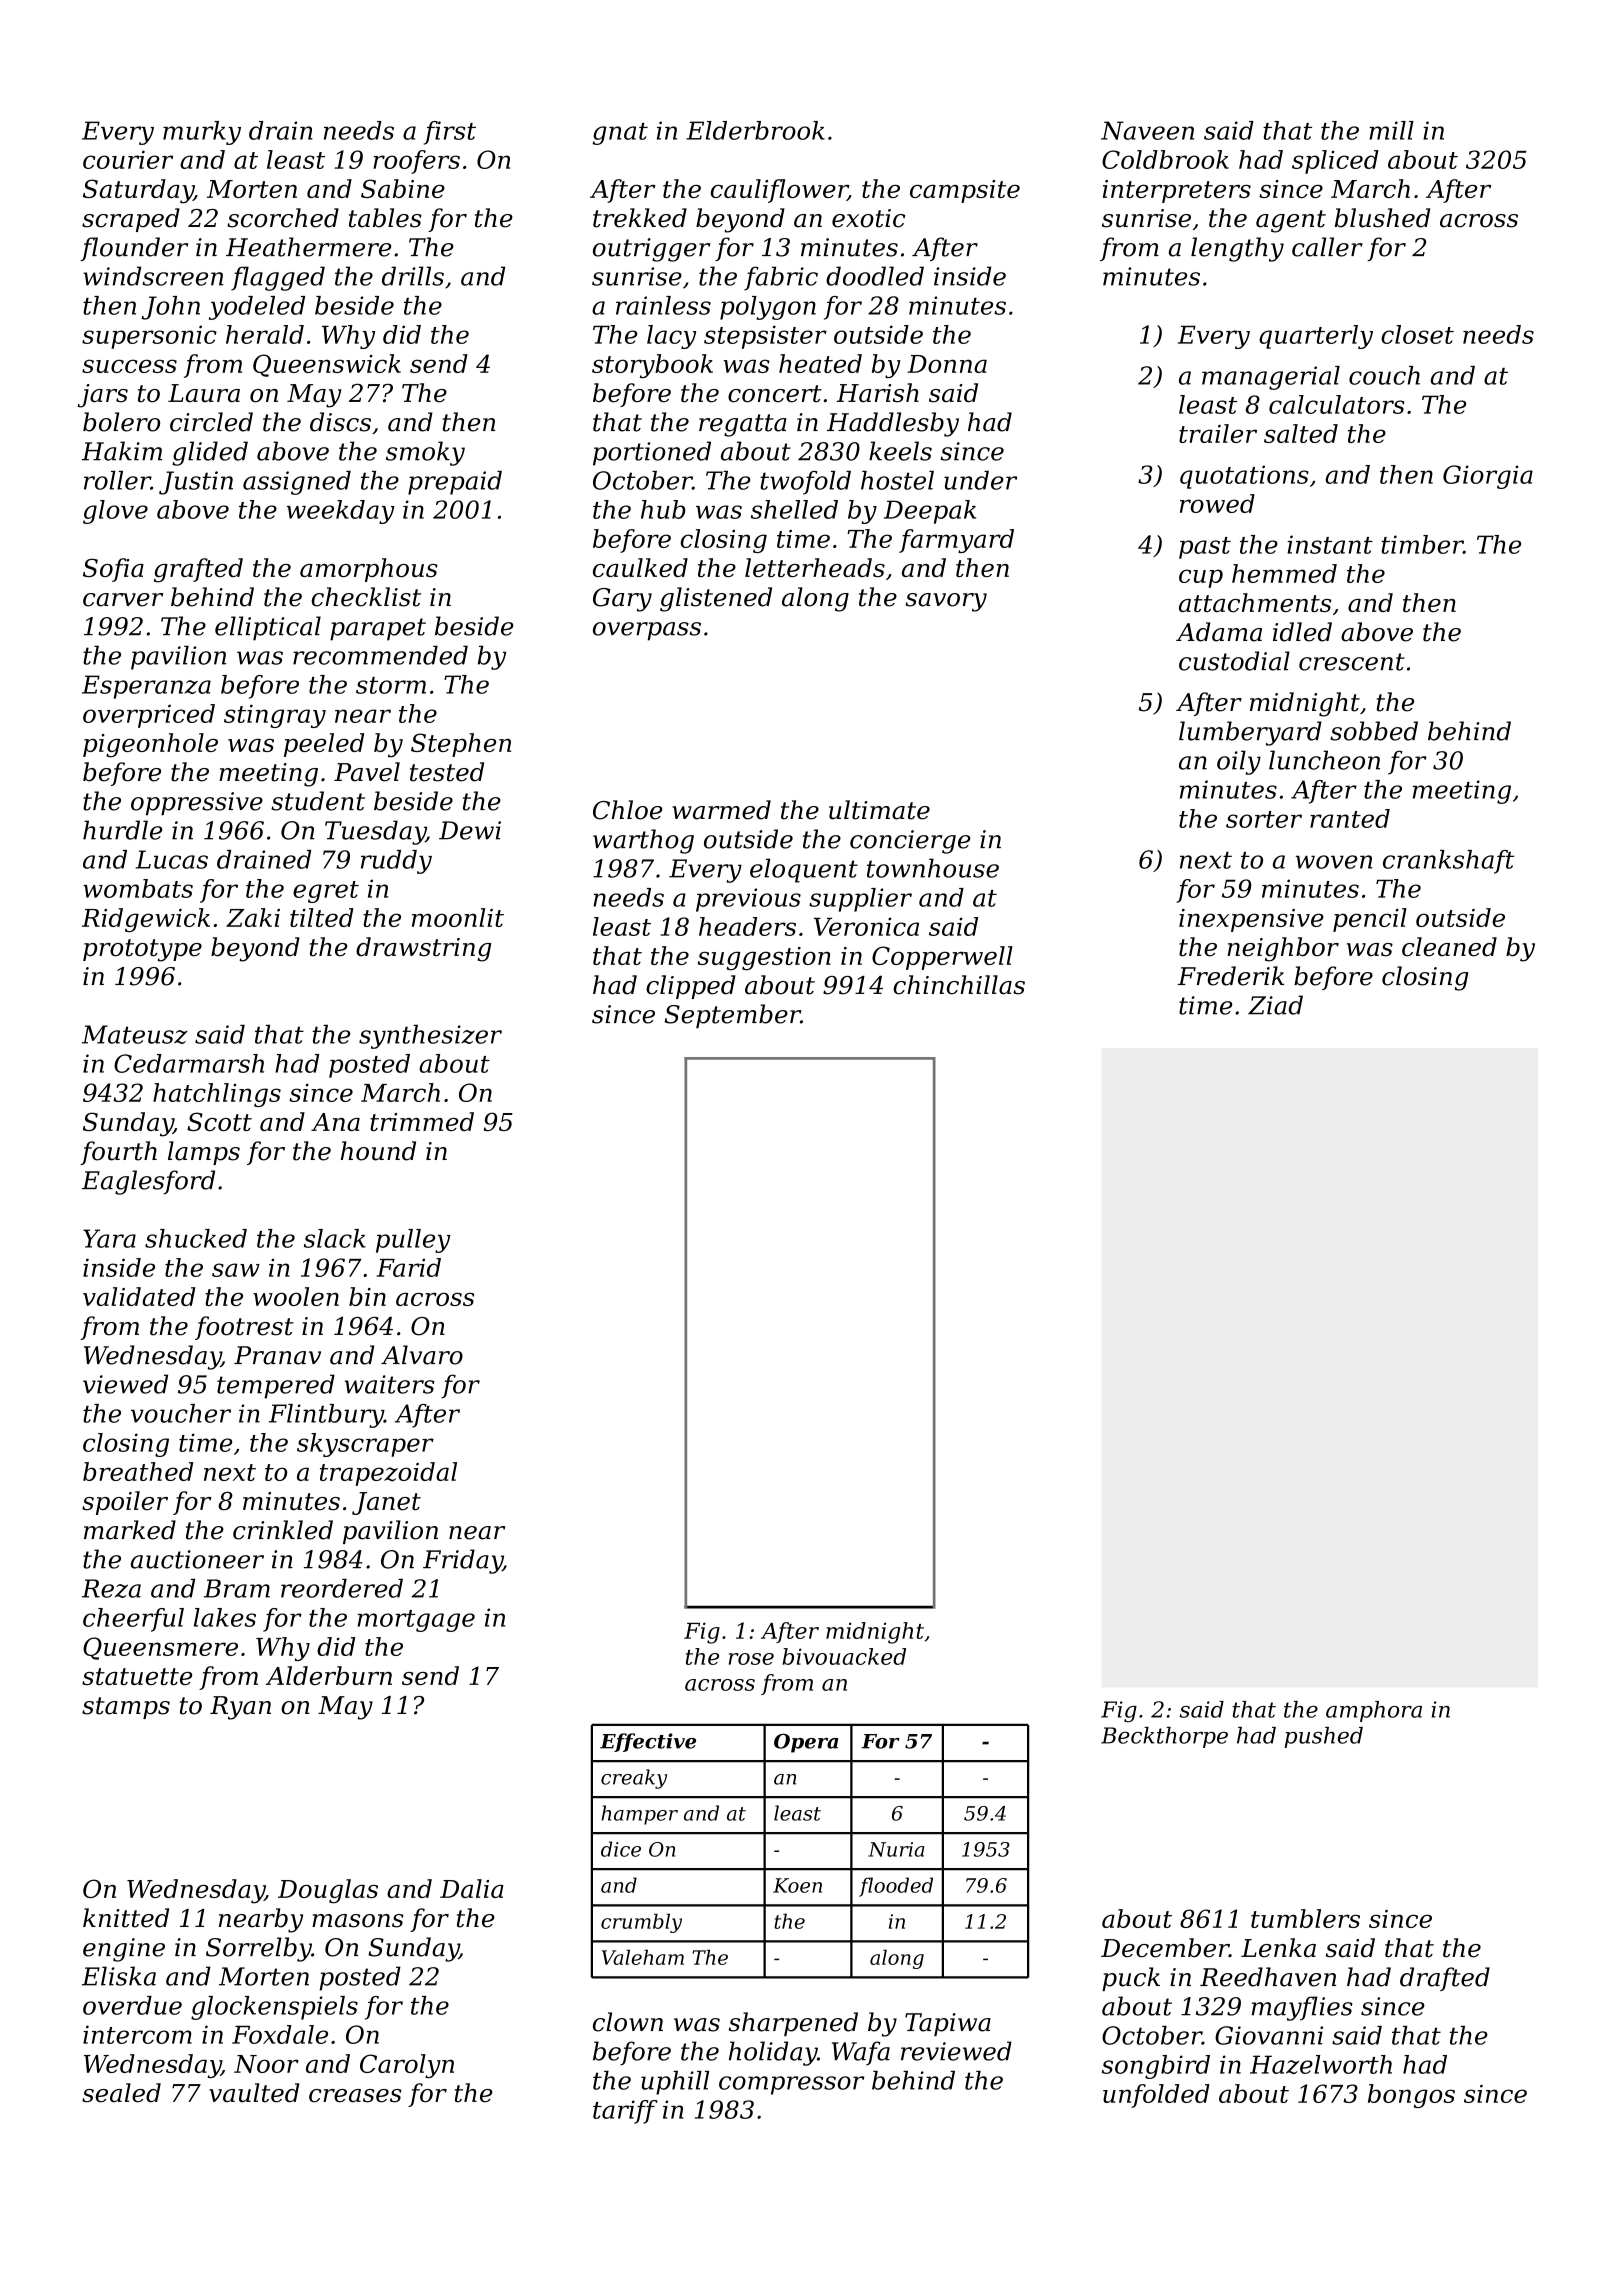 This document has height=2292, width=1620. What do you see at coordinates (390, 1384) in the document?
I see `waiters` at bounding box center [390, 1384].
